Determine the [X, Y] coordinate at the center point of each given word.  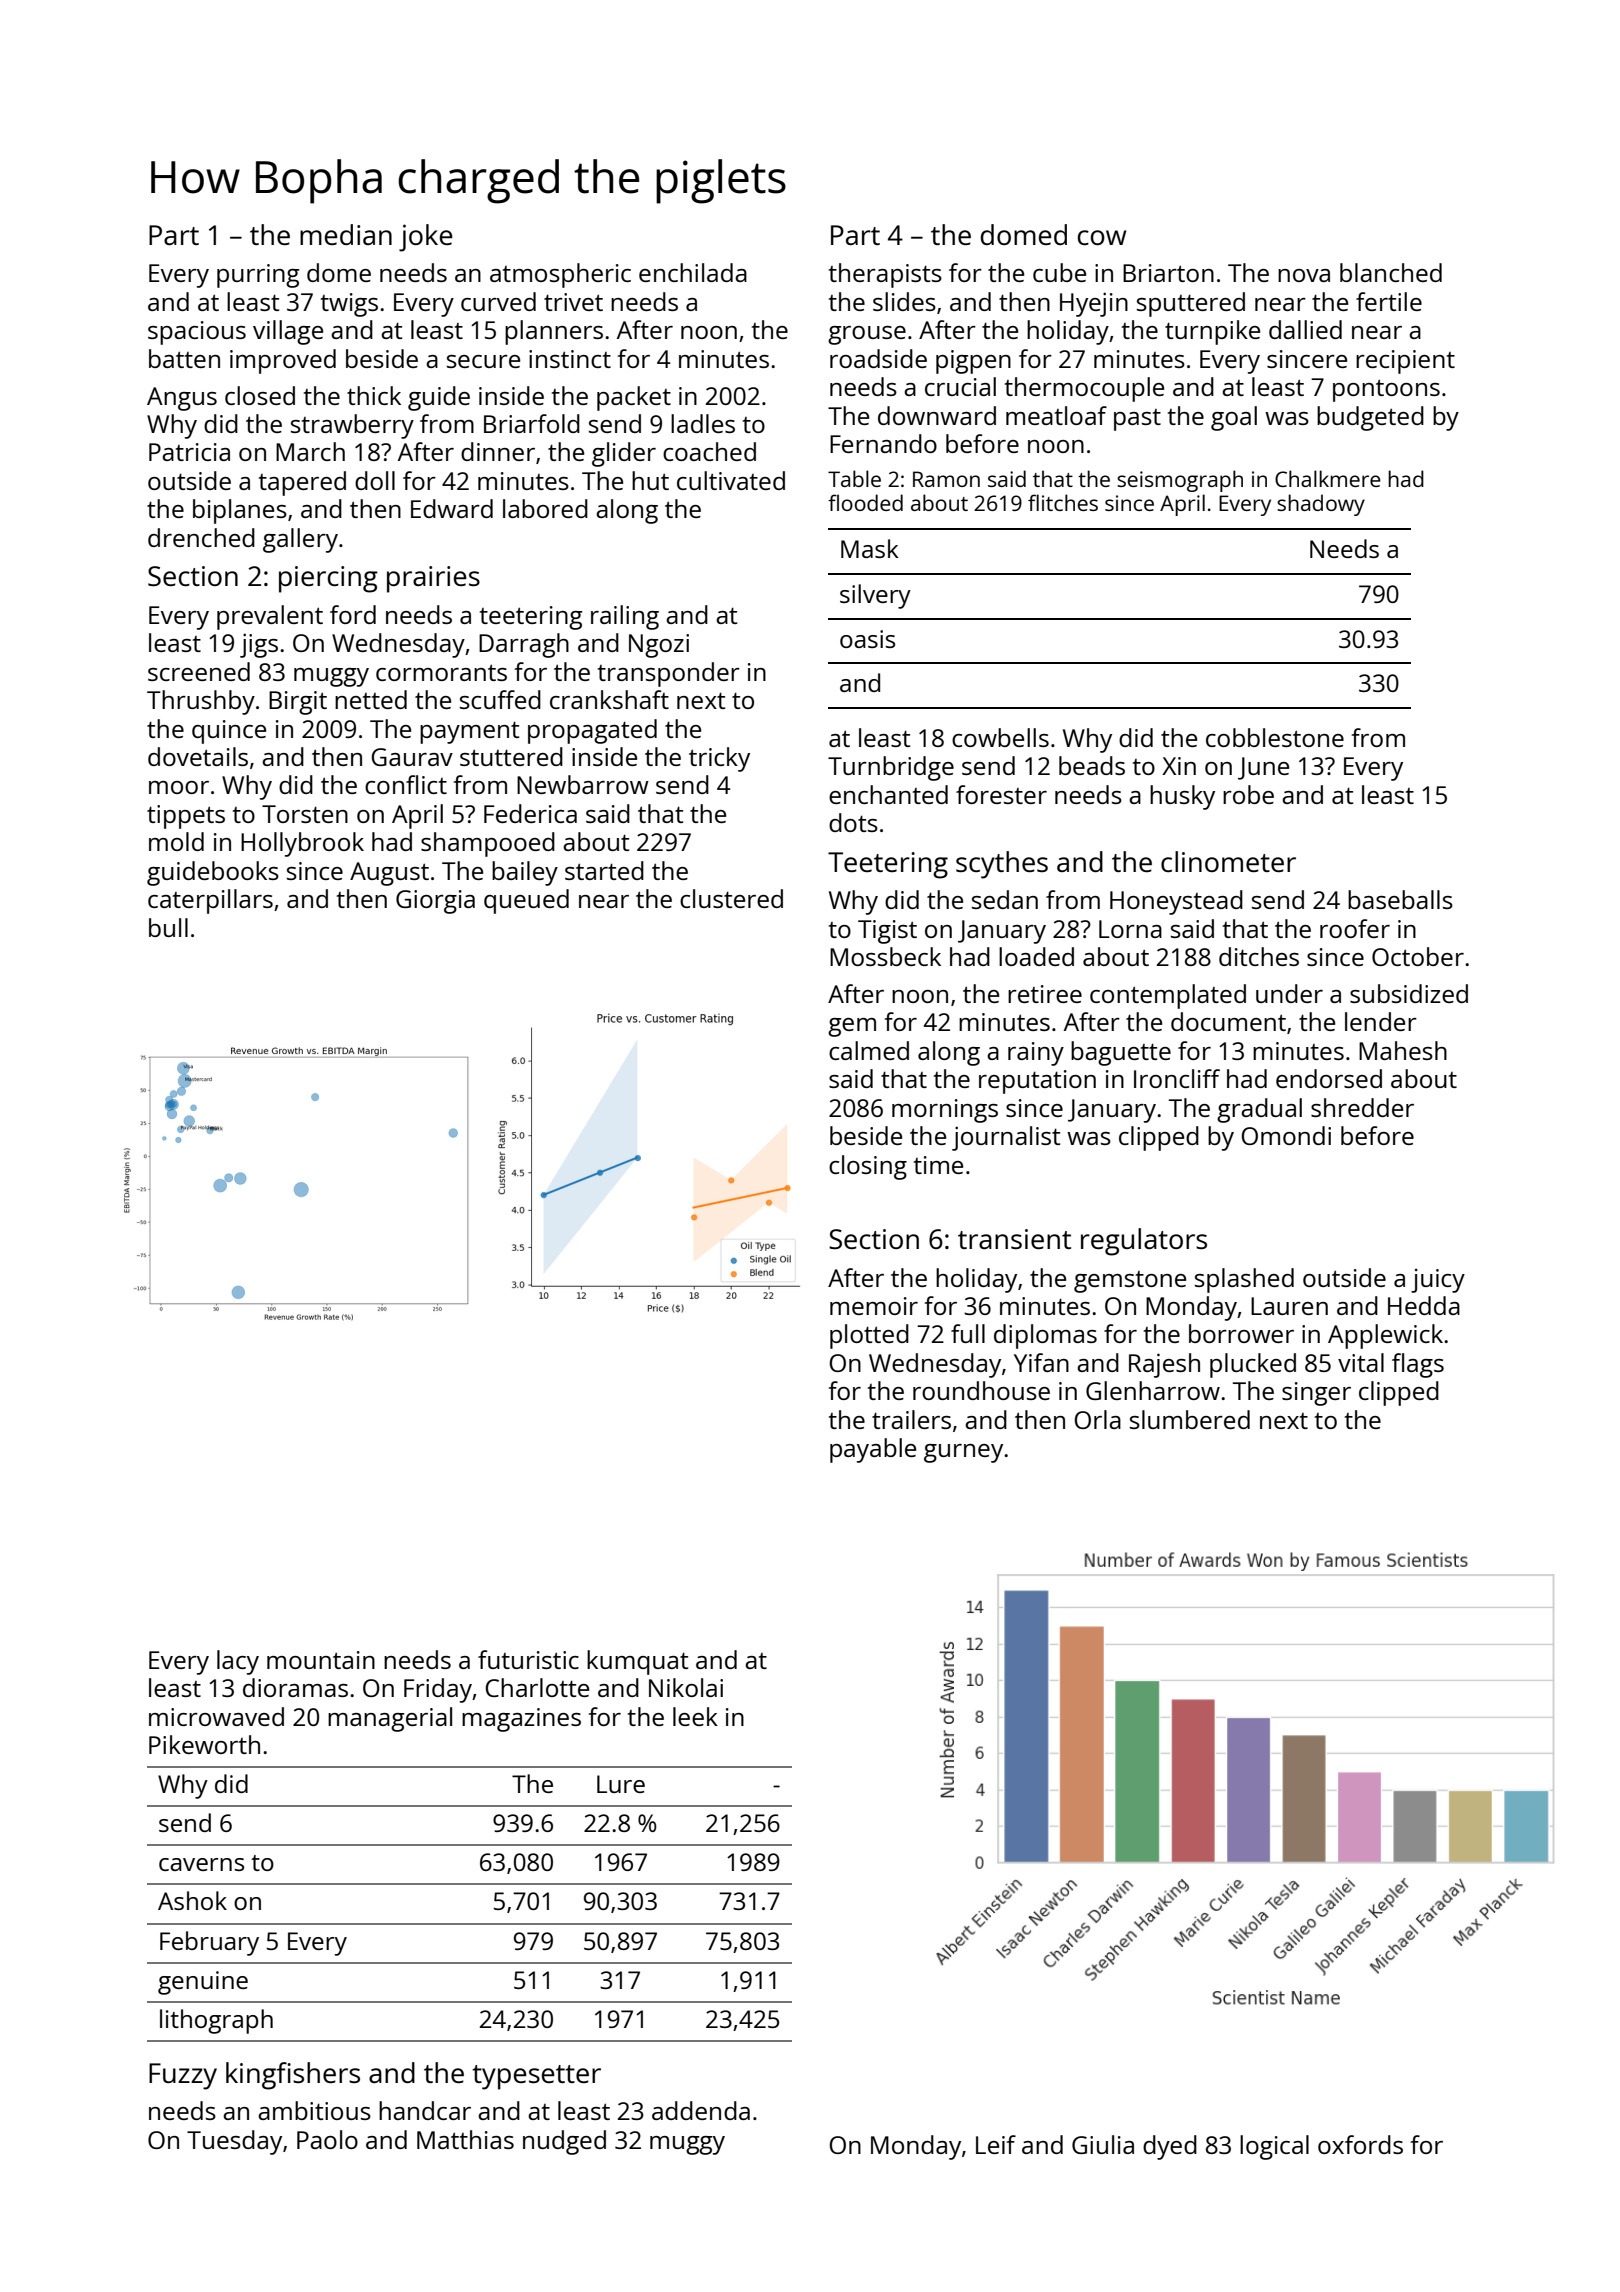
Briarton [1168, 273]
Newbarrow [583, 784]
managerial [390, 1719]
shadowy [1321, 505]
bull [168, 927]
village [288, 332]
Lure [621, 1784]
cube [1059, 272]
